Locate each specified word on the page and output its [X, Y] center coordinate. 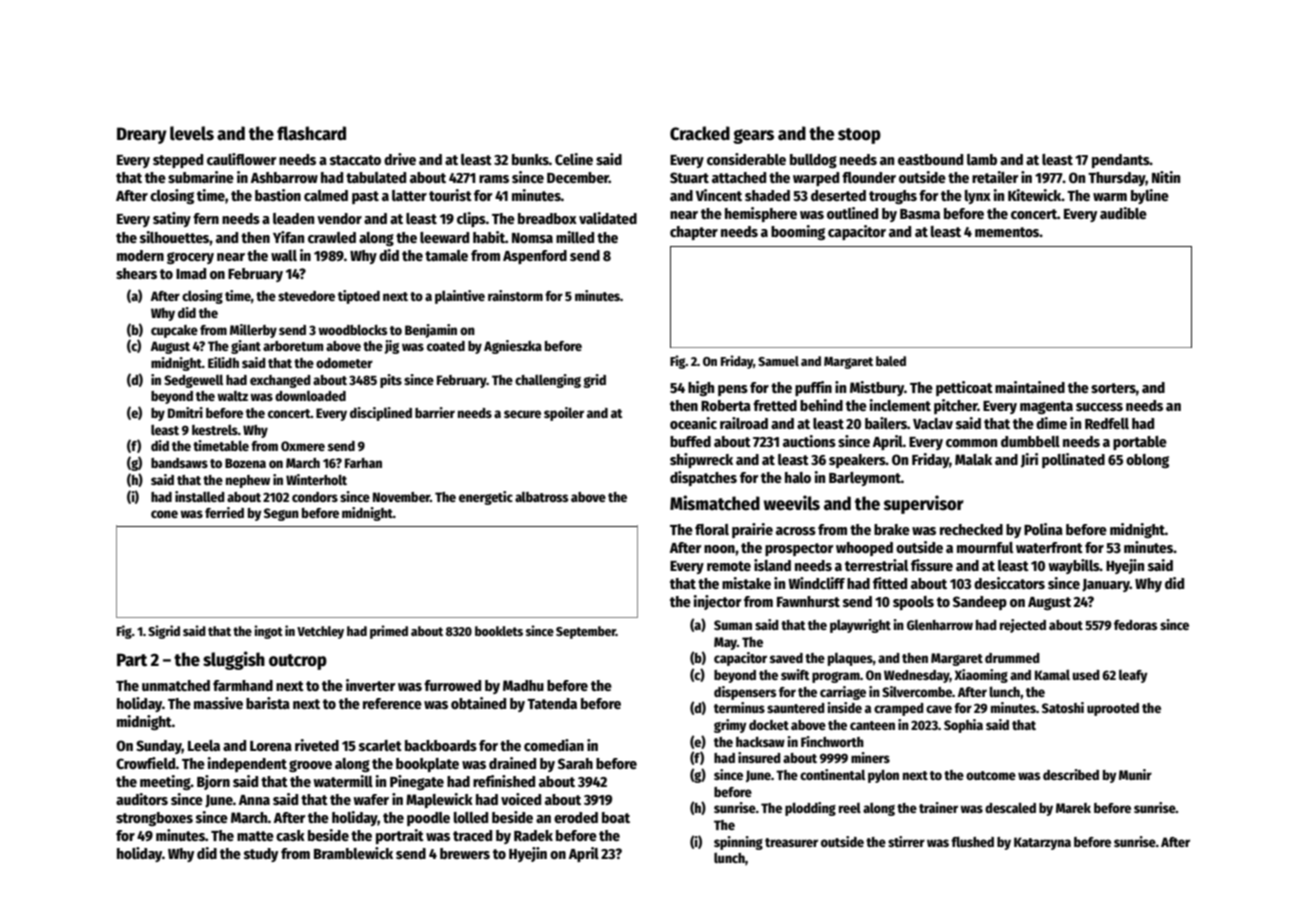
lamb [982, 159]
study [261, 855]
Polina [1043, 529]
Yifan [288, 237]
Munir [1135, 774]
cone [164, 514]
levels [192, 133]
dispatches [703, 478]
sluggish [234, 660]
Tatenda [552, 703]
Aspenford [535, 257]
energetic [486, 498]
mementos [1007, 232]
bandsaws [179, 463]
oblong [1147, 461]
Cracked [700, 133]
